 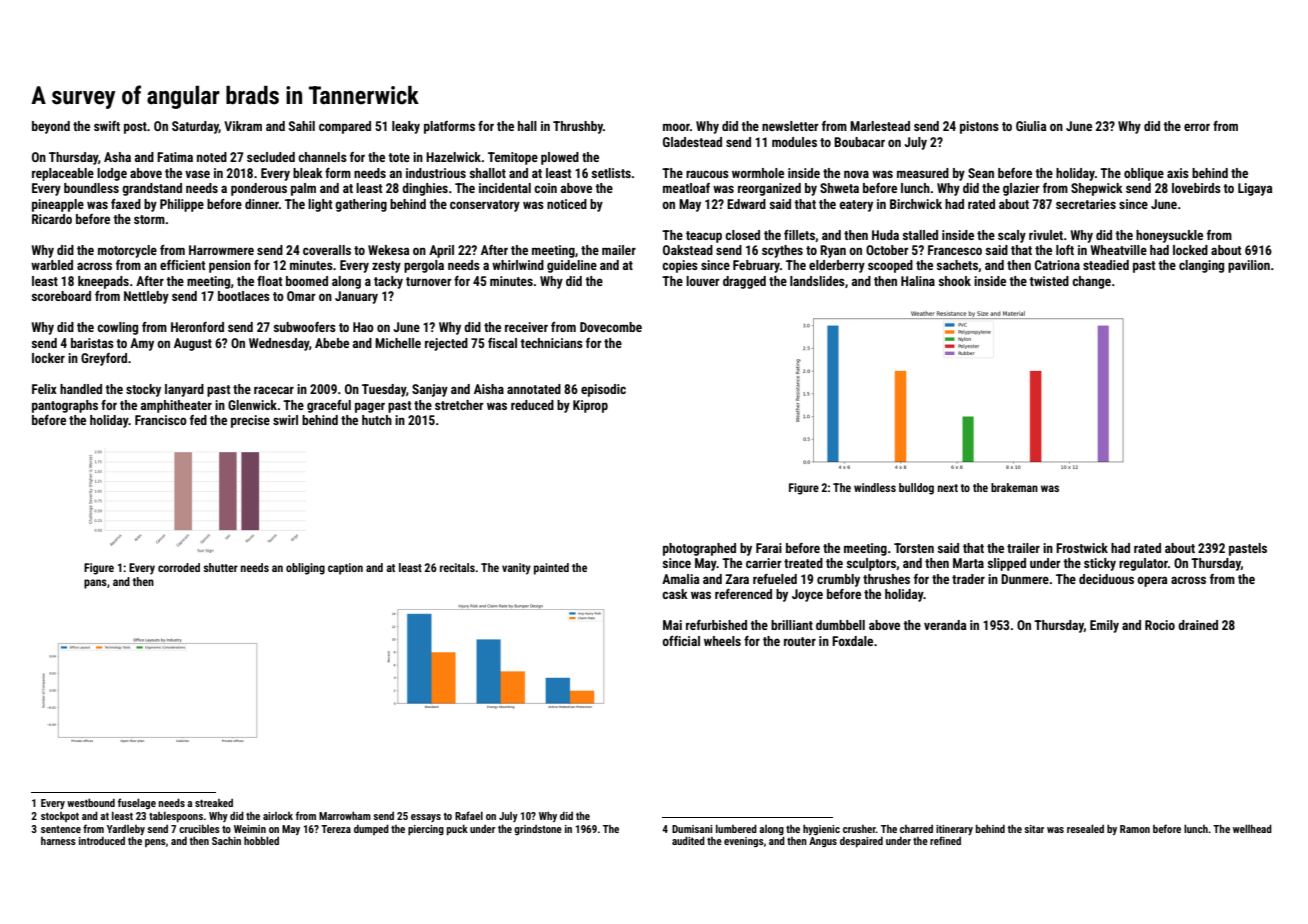 I want to click on sitar, so click(x=1034, y=829).
